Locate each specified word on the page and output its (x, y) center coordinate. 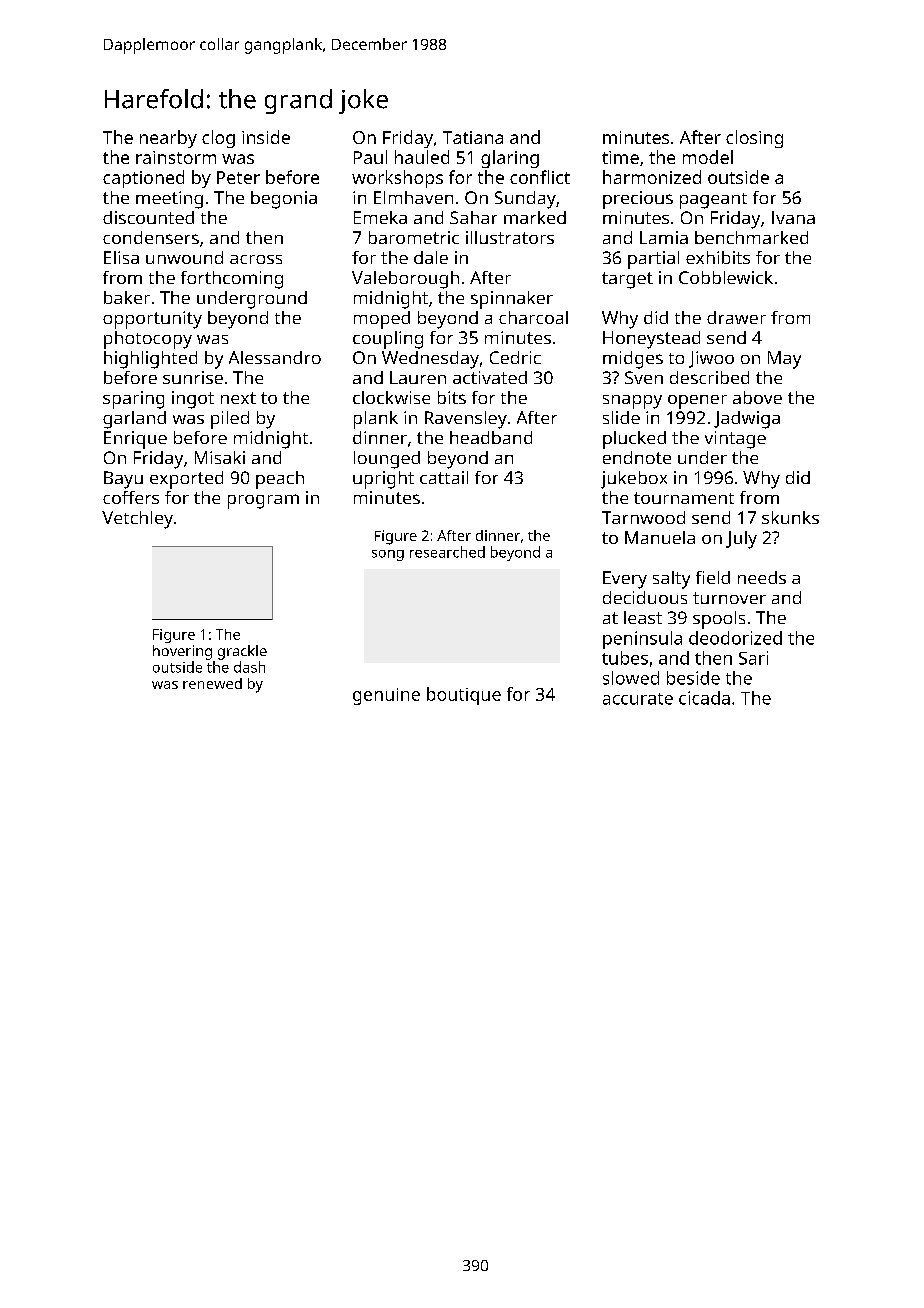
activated (490, 377)
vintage (735, 440)
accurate (638, 699)
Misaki (220, 457)
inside (266, 137)
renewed (212, 683)
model (708, 157)
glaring (510, 159)
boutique (464, 696)
